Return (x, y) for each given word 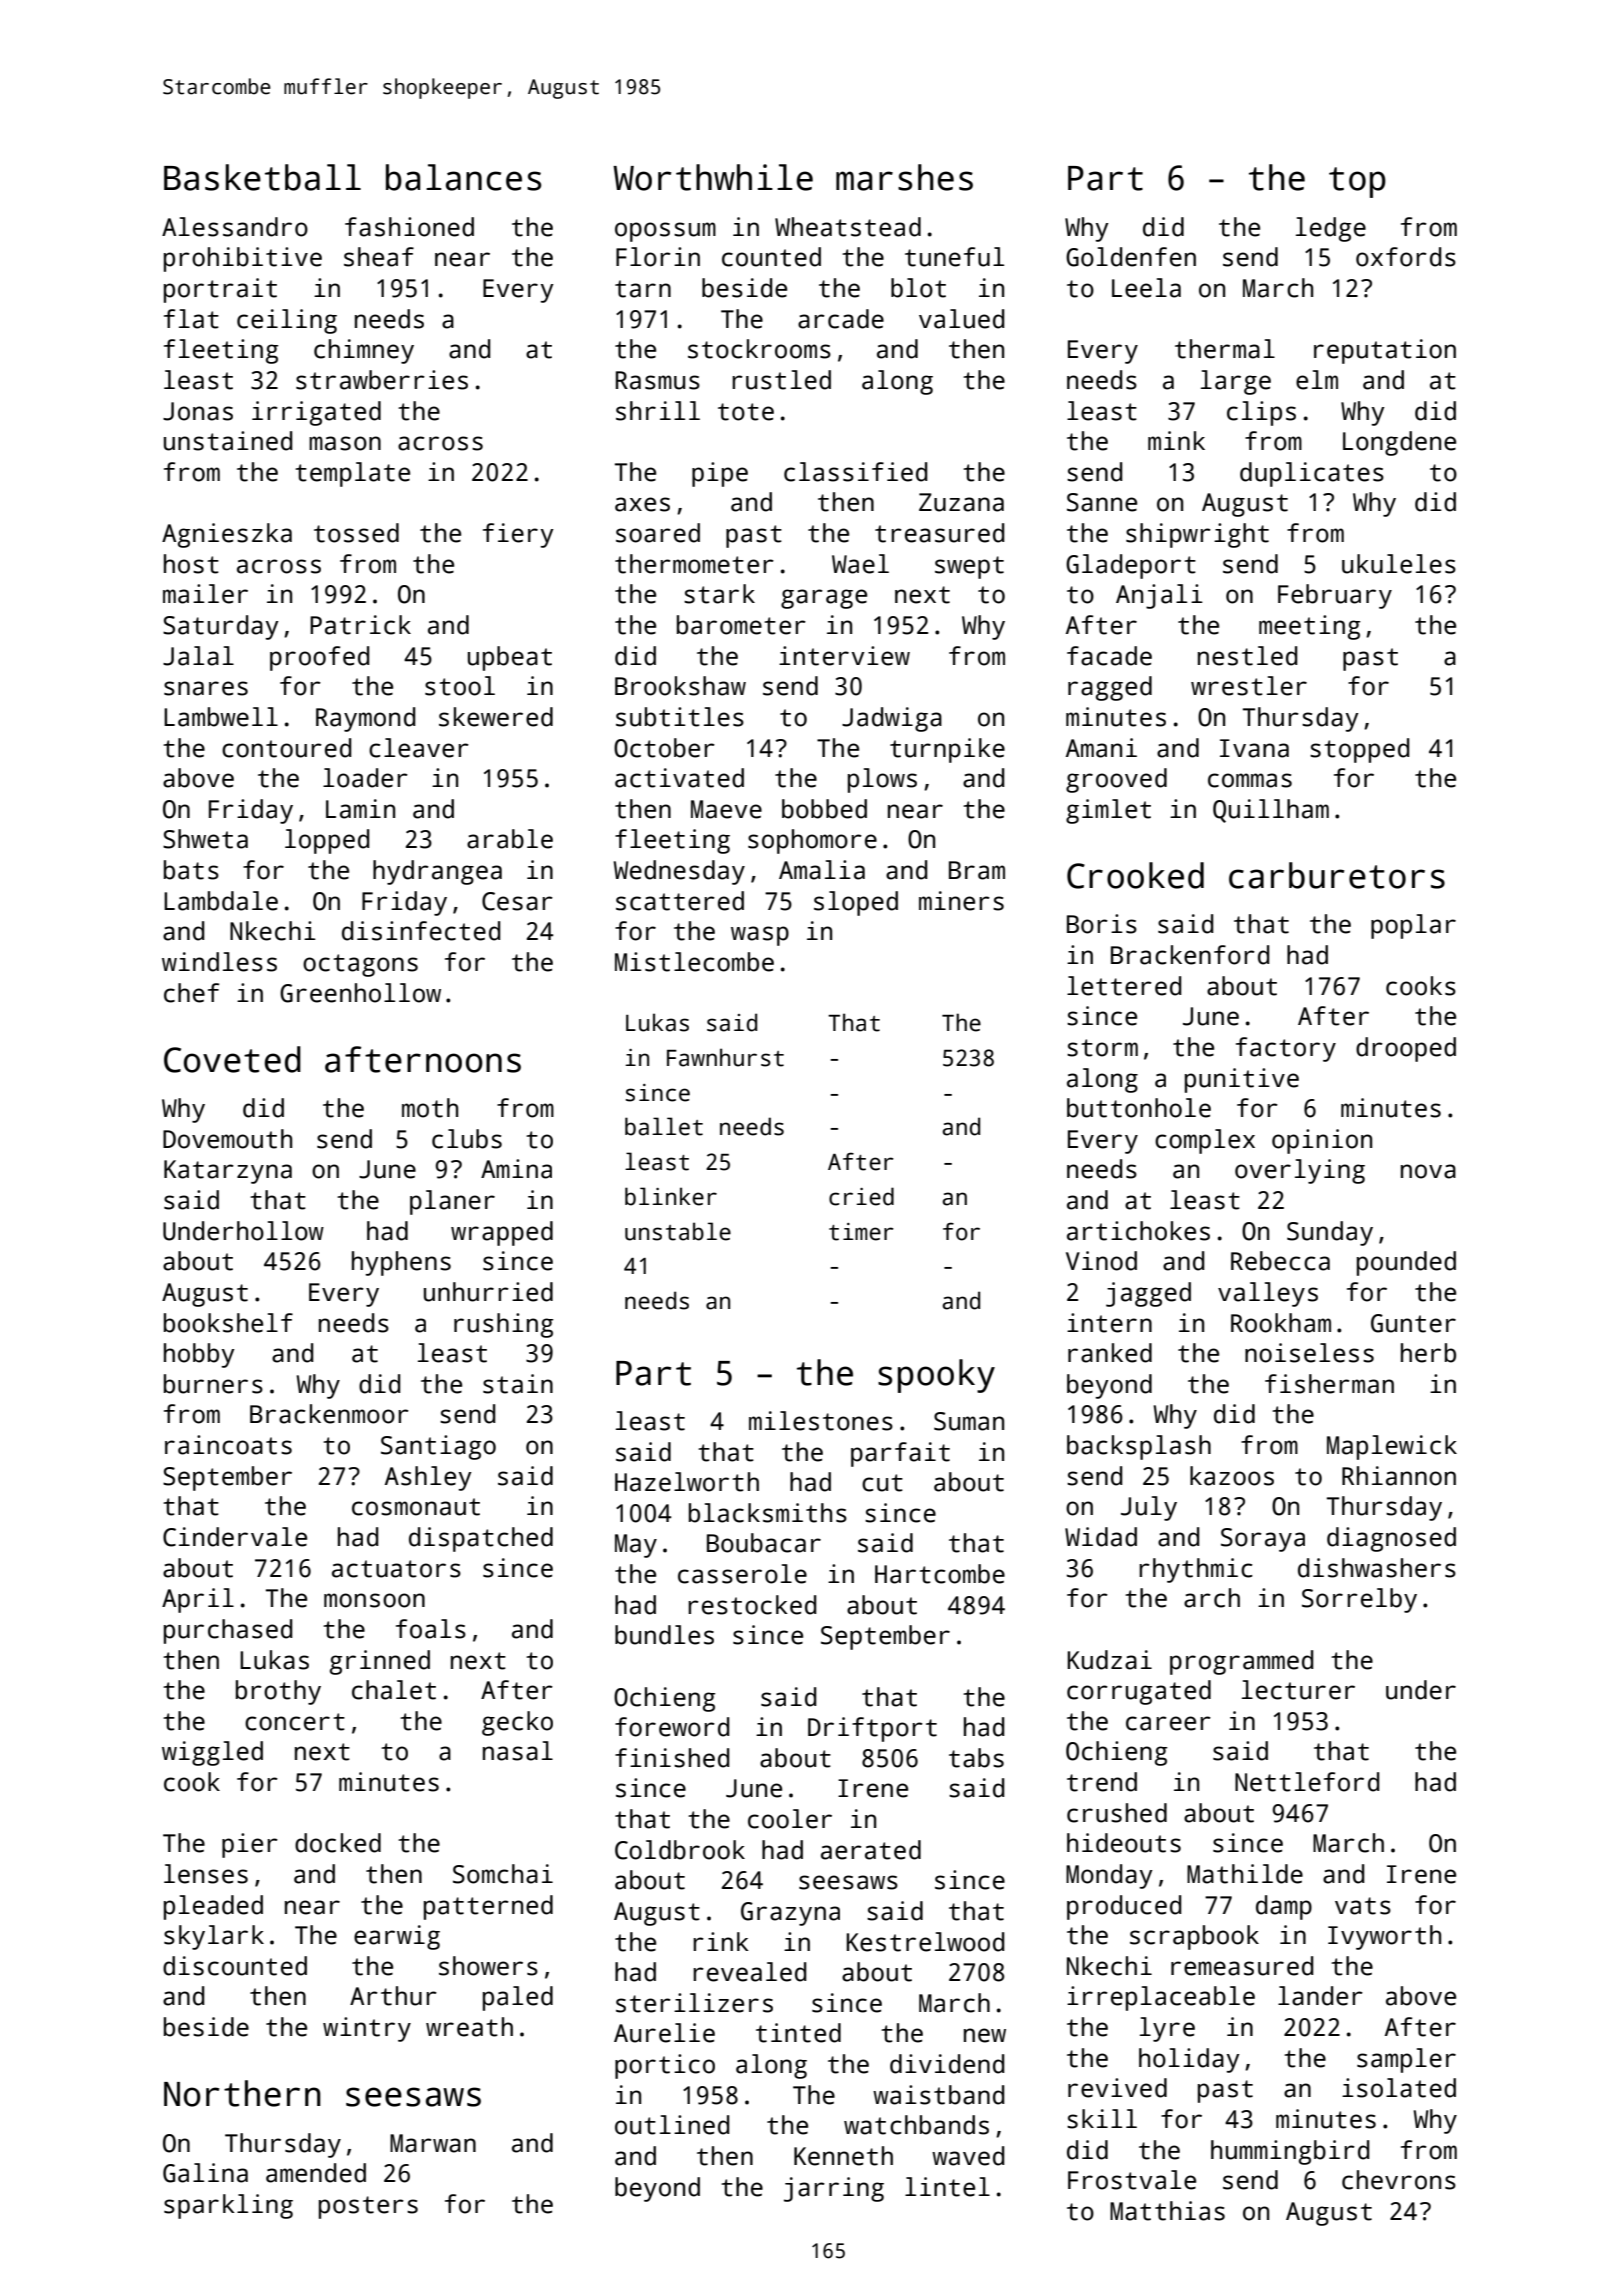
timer (861, 1232)
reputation (1385, 351)
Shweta (205, 839)
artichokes (1138, 1231)
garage (824, 599)
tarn (643, 289)
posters (368, 2207)
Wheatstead (848, 227)
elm (1317, 380)
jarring (834, 2189)
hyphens (401, 1263)
